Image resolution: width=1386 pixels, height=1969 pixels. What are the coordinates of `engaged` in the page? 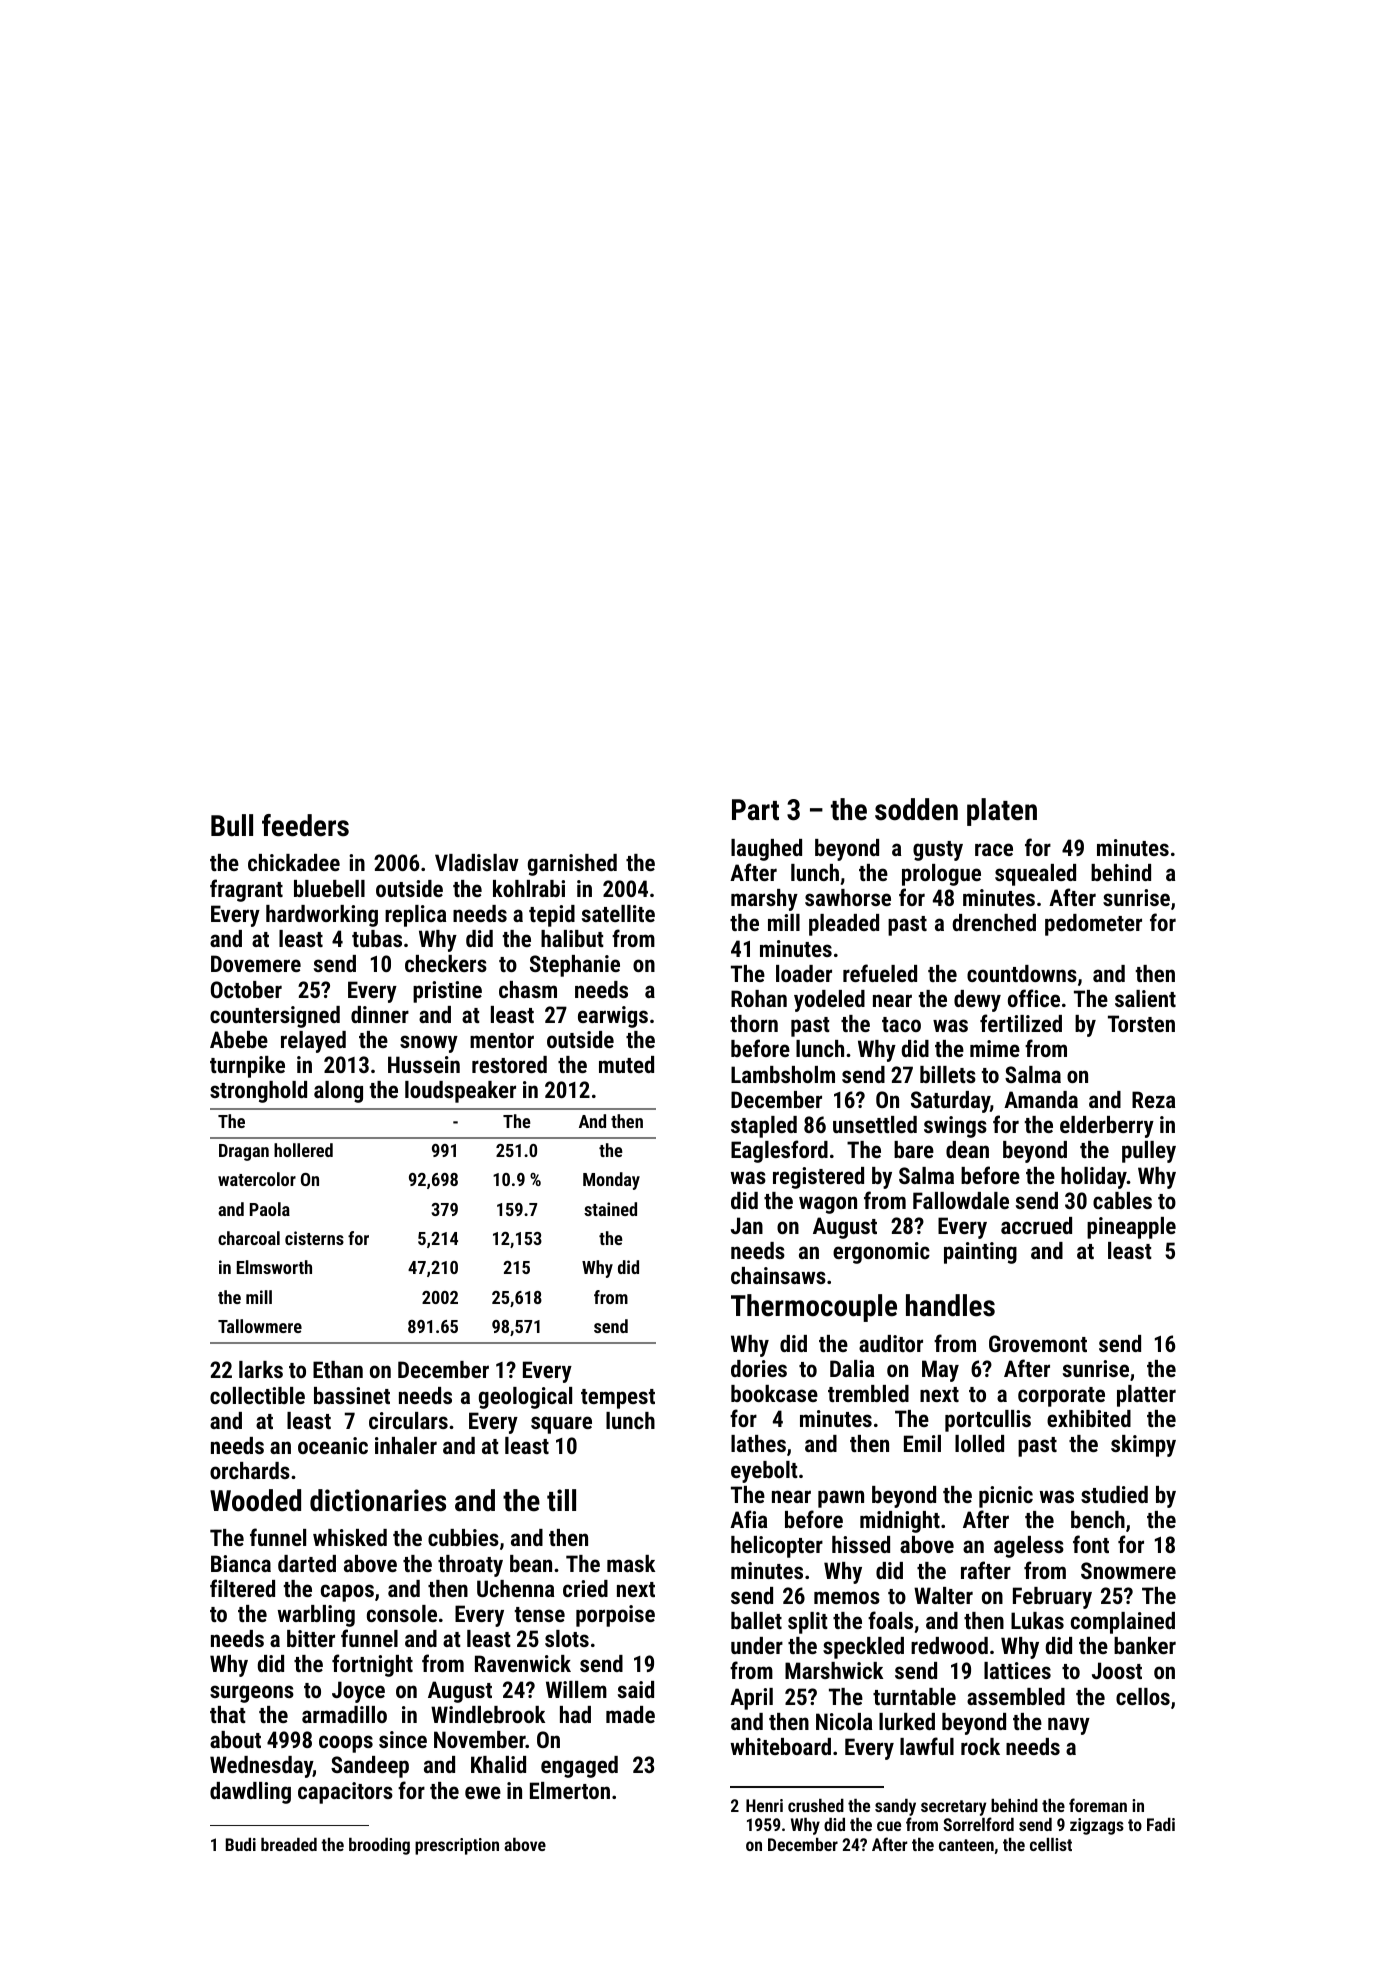 It's located at (579, 1767).
